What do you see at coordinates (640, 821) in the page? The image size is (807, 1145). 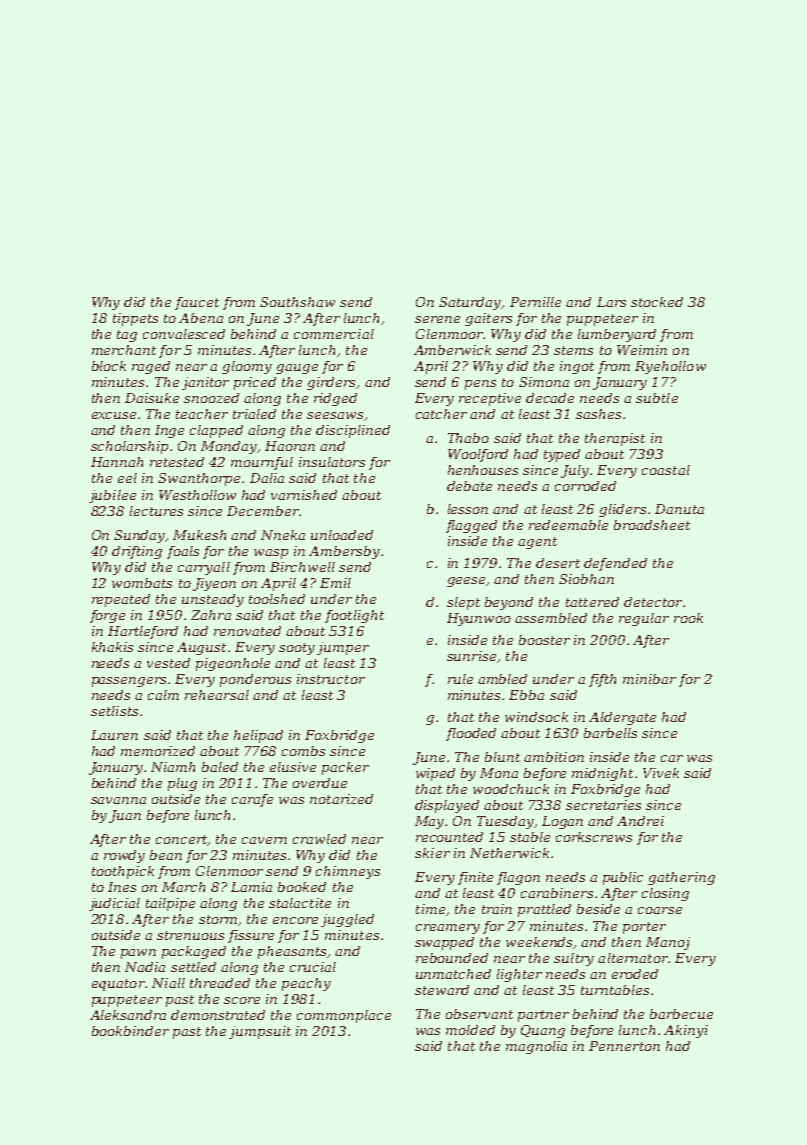 I see `Andrei` at bounding box center [640, 821].
